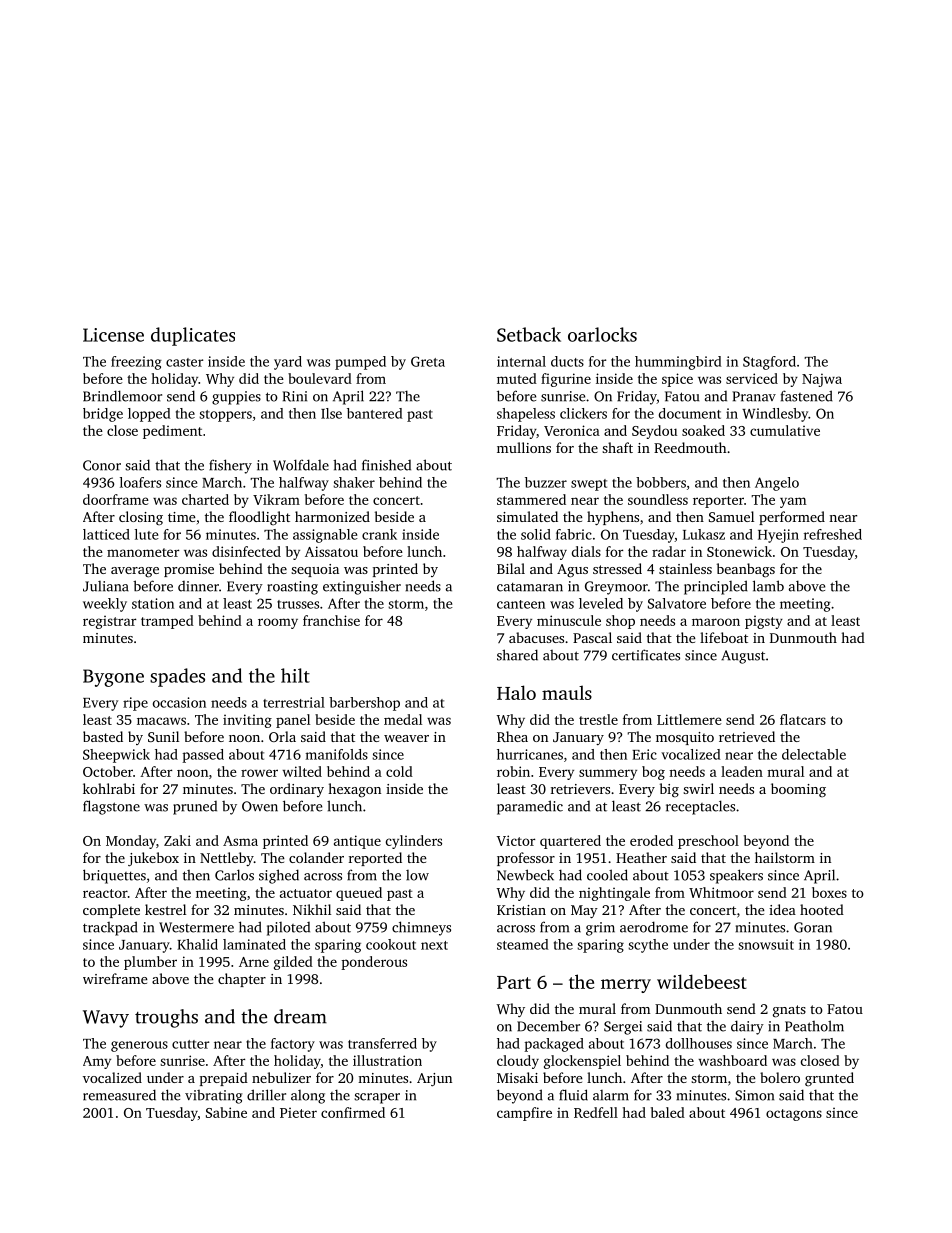 This screenshot has width=952, height=1233. What do you see at coordinates (119, 1095) in the screenshot?
I see `remeasured` at bounding box center [119, 1095].
